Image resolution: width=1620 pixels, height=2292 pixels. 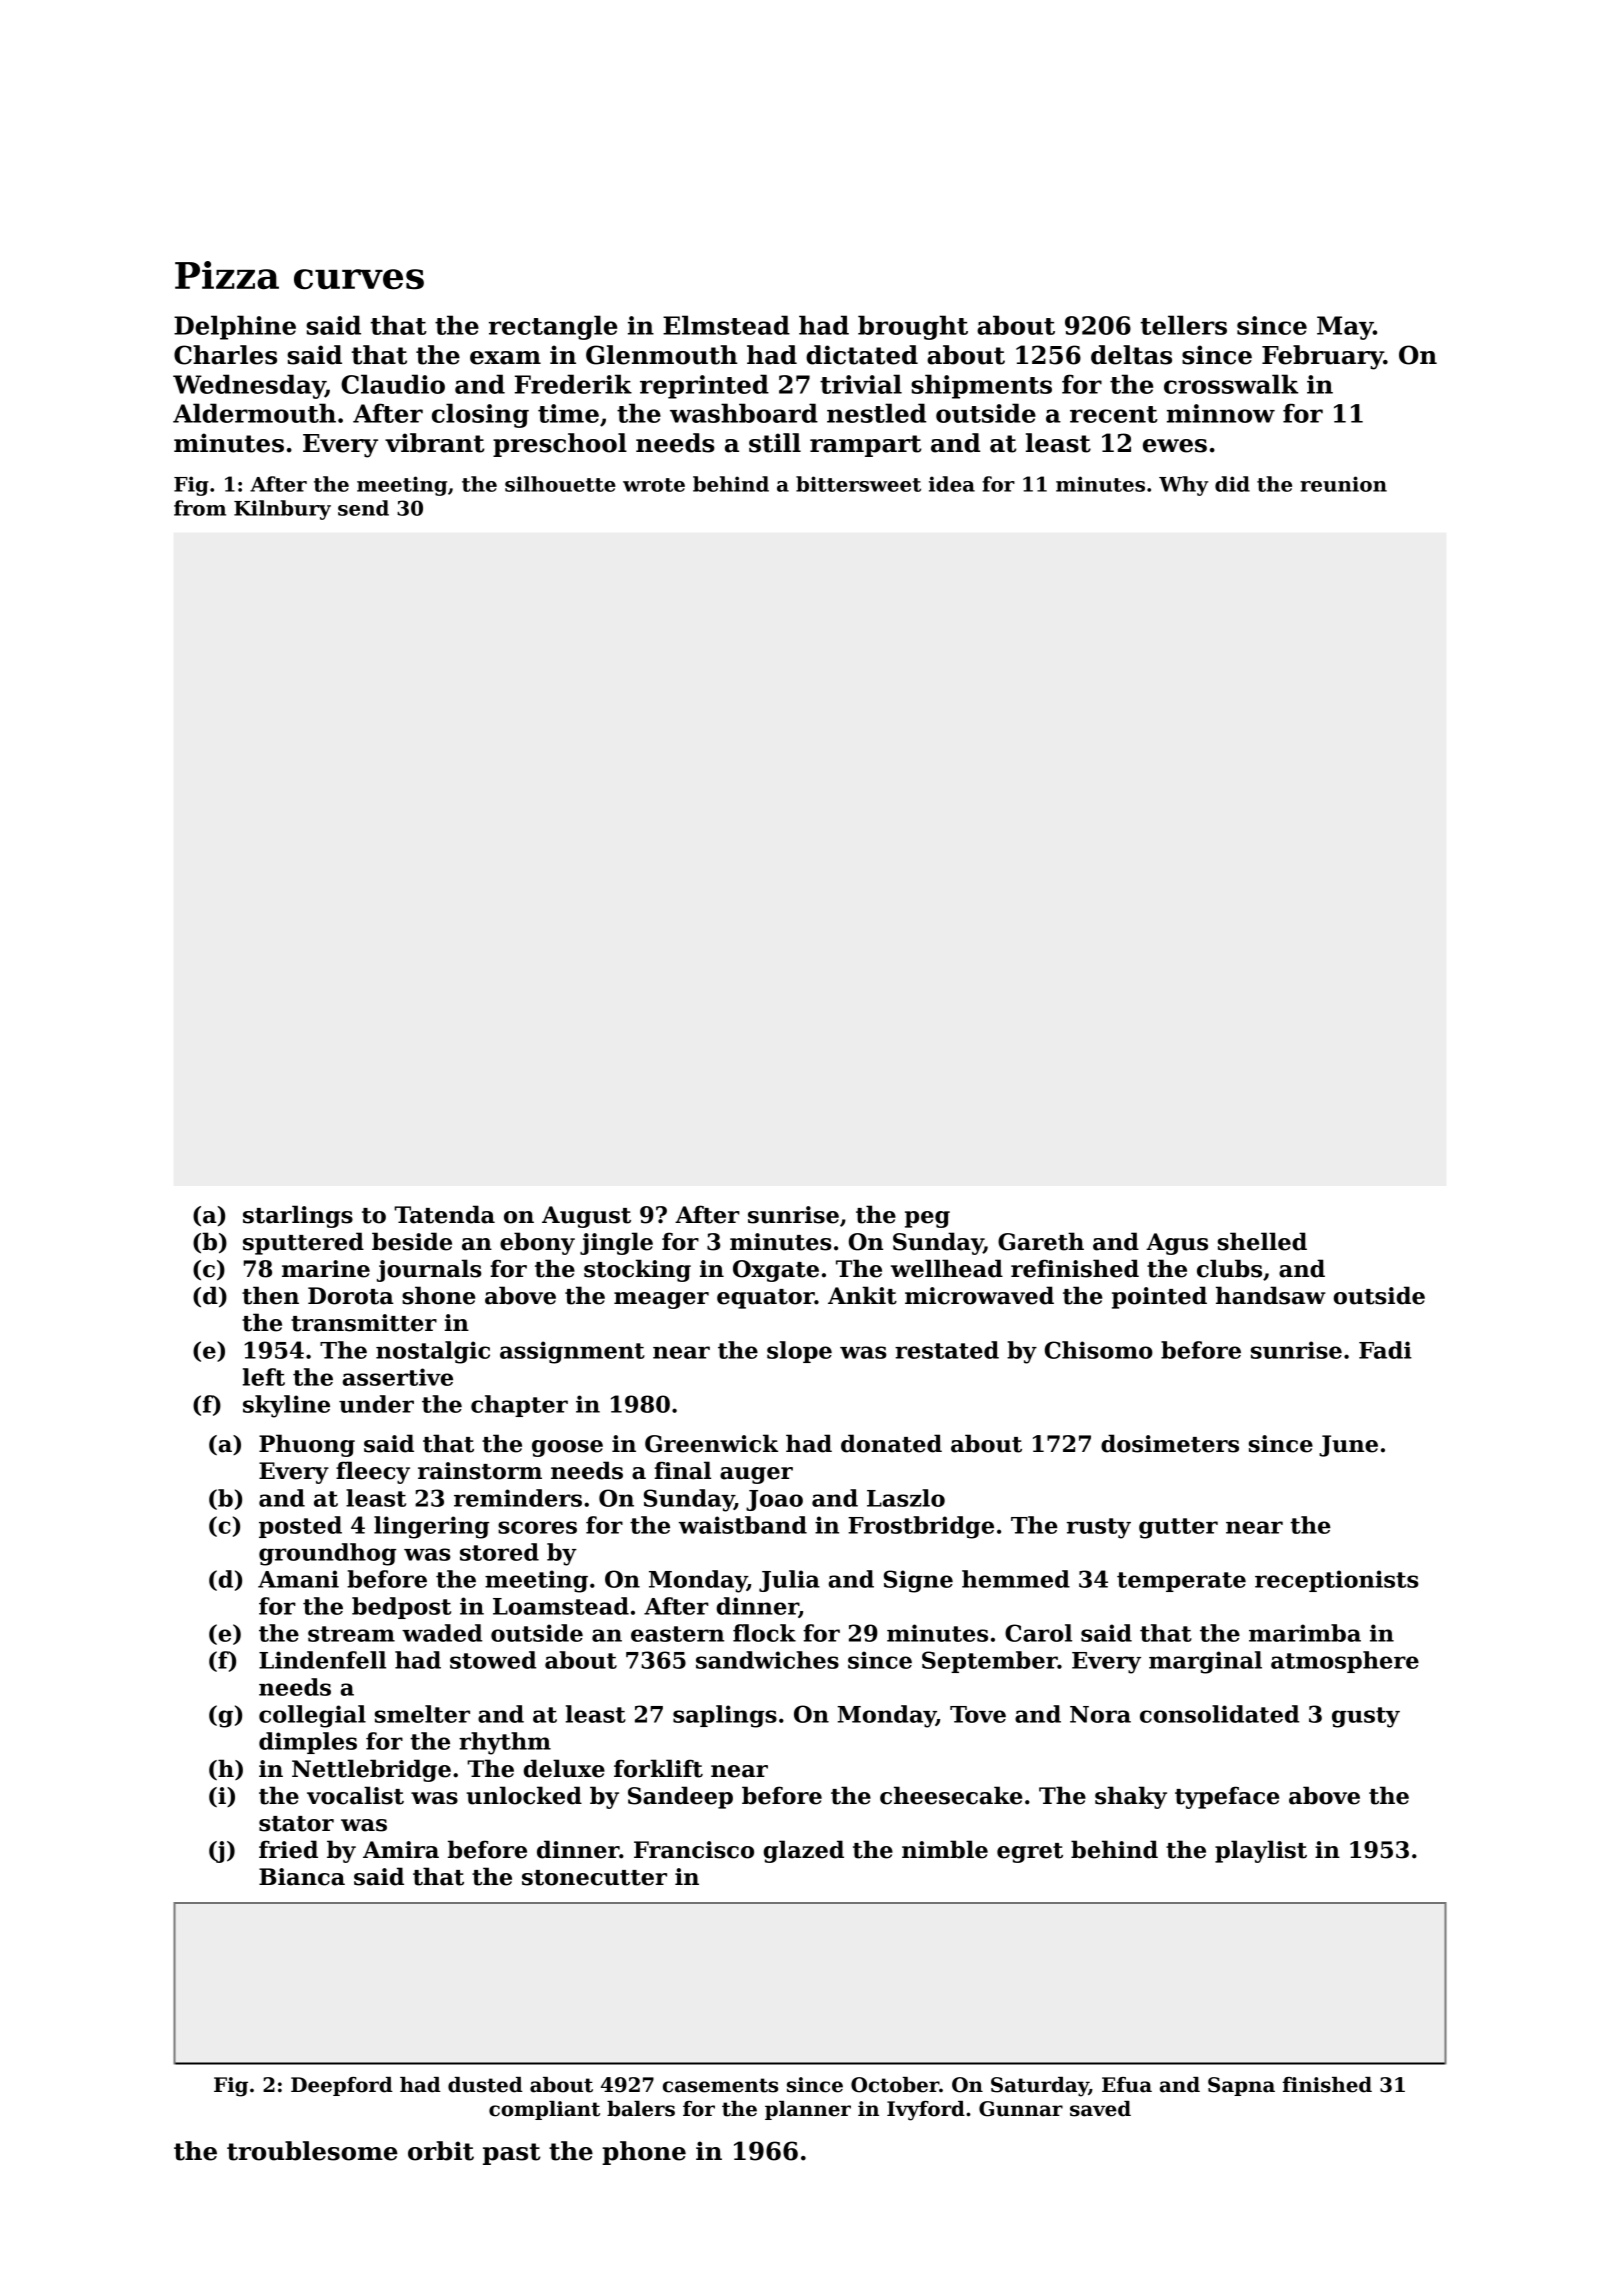 What do you see at coordinates (913, 327) in the screenshot?
I see `brought` at bounding box center [913, 327].
